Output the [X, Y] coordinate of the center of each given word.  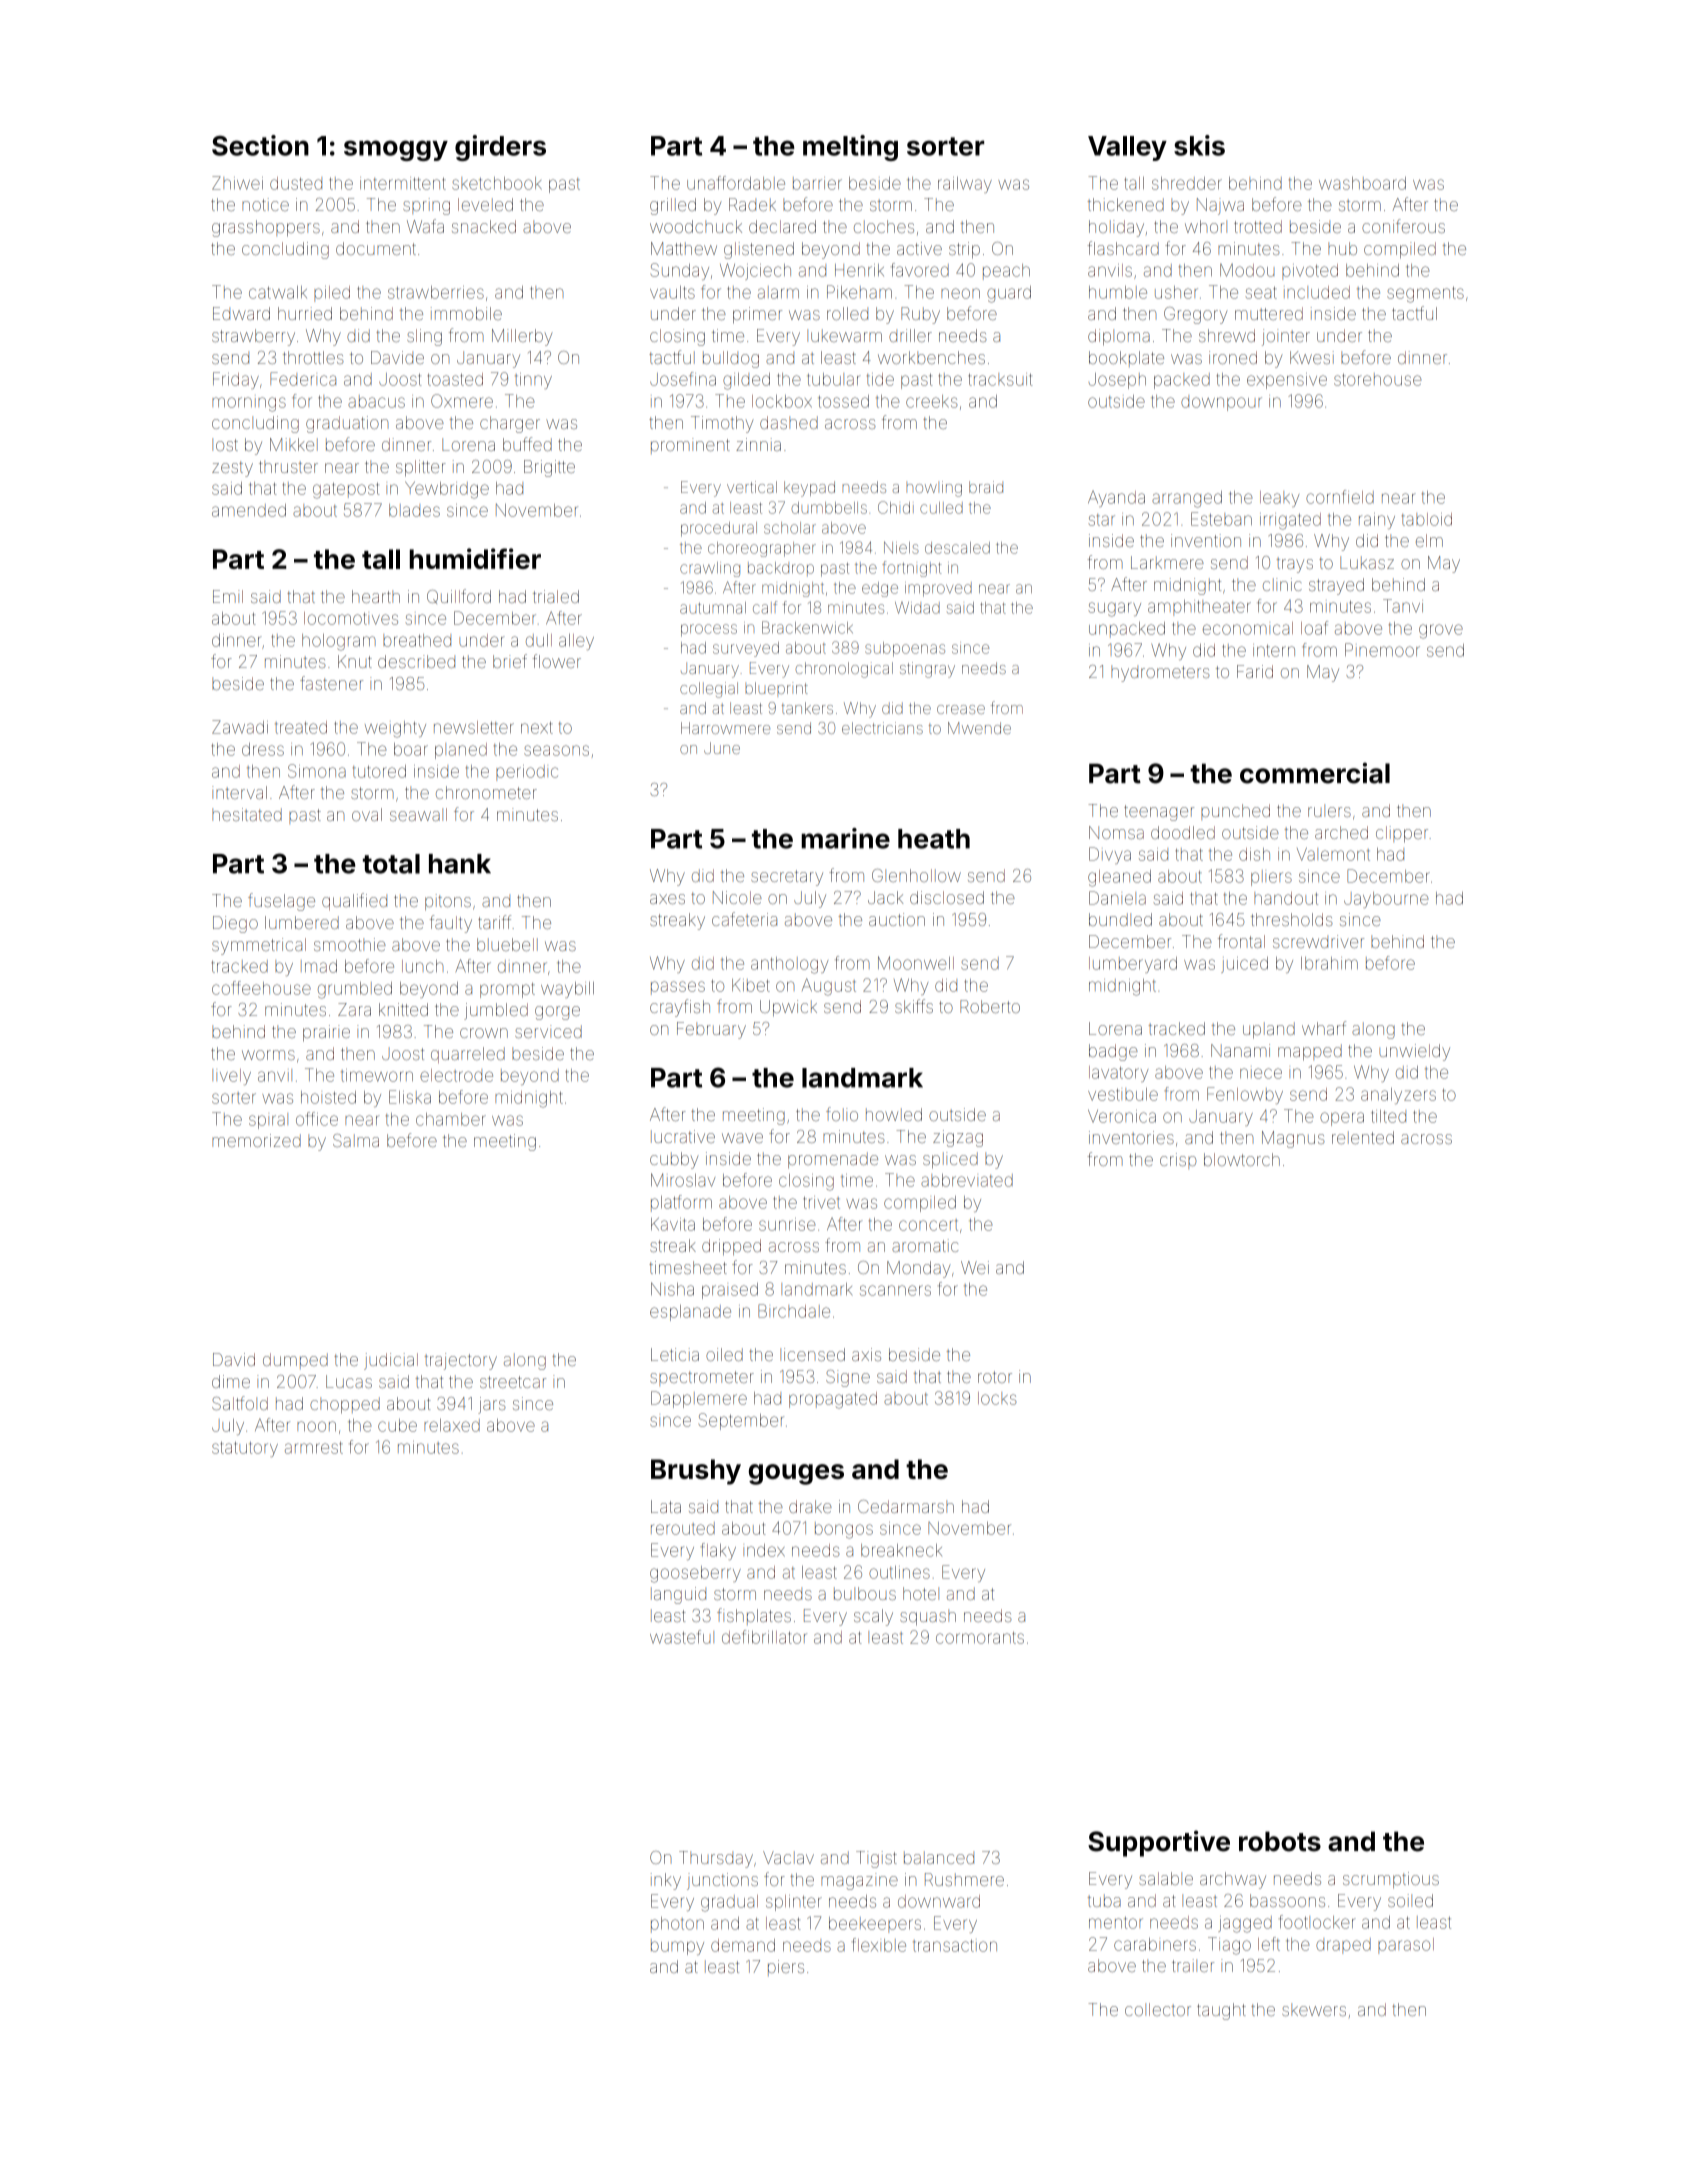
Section [260, 145]
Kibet [751, 985]
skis [1199, 145]
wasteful [682, 1637]
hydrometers [1160, 673]
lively [231, 1077]
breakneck [901, 1550]
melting [850, 148]
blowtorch [1242, 1159]
